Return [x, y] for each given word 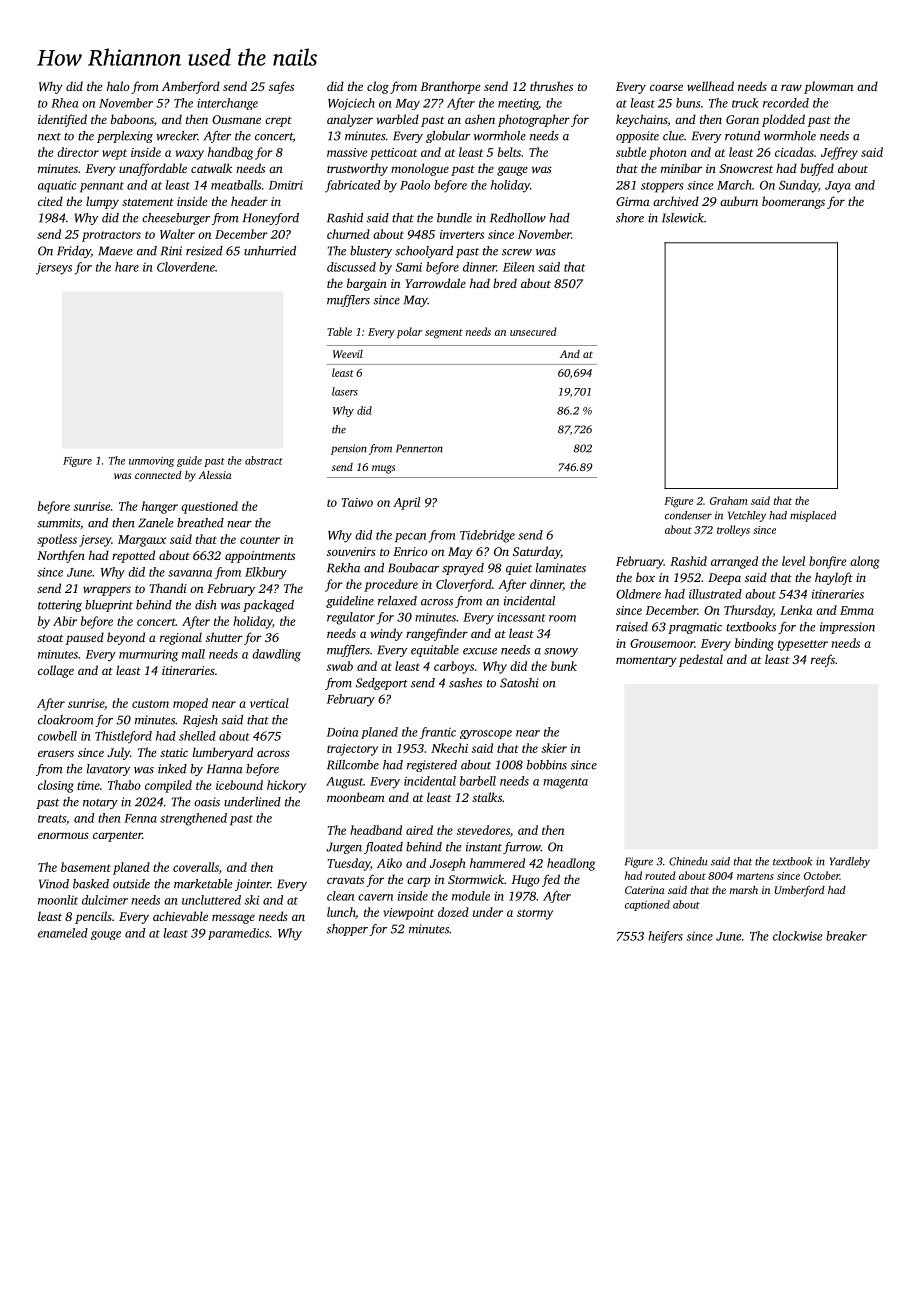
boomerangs [793, 202]
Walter [177, 234]
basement [86, 867]
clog [378, 87]
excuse [480, 651]
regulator [351, 618]
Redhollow [518, 218]
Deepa [724, 579]
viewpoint [408, 914]
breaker [846, 936]
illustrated [715, 594]
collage [56, 671]
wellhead [710, 86]
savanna [190, 573]
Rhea [64, 103]
